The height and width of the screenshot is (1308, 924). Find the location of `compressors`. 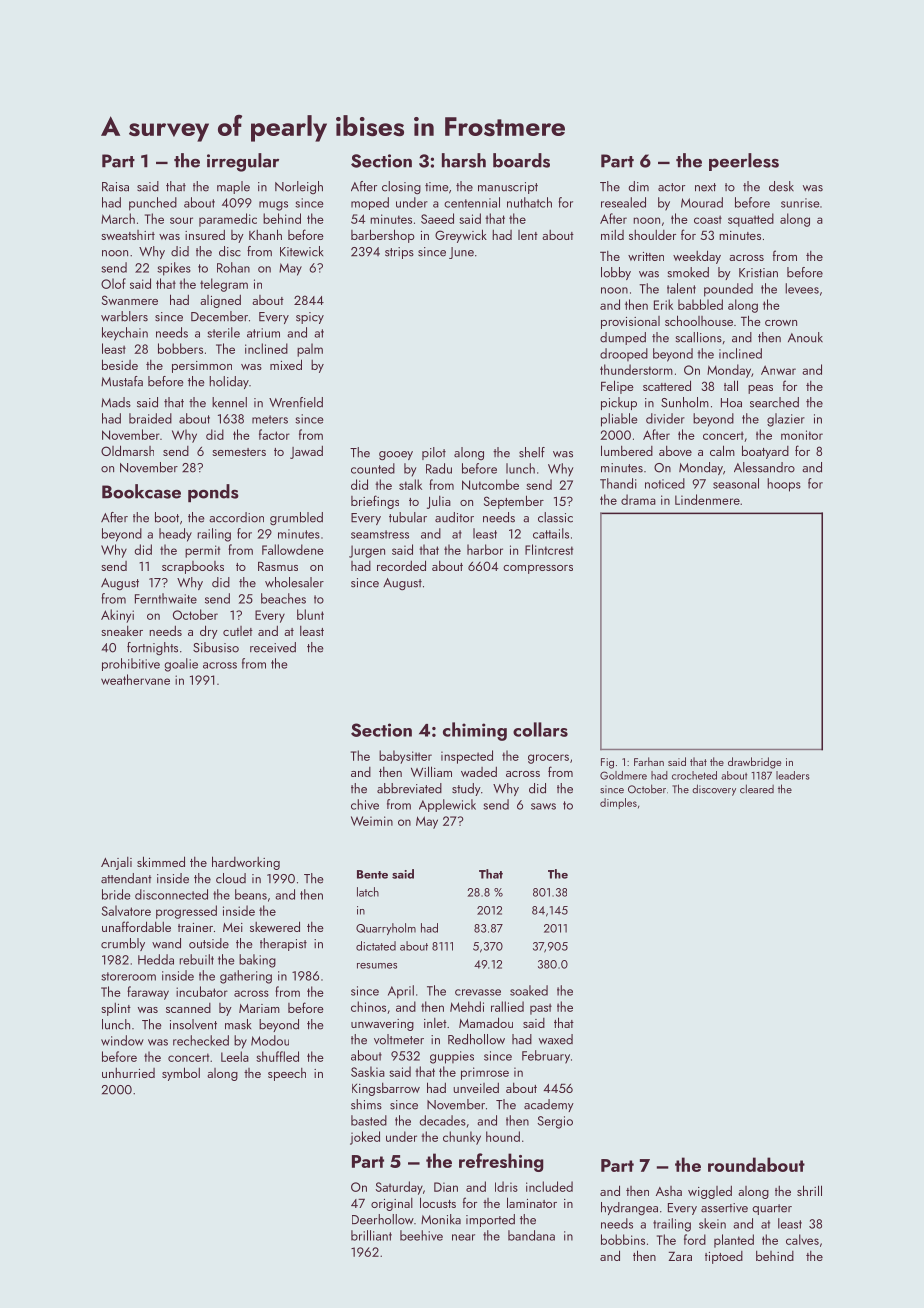

compressors is located at coordinates (538, 569).
